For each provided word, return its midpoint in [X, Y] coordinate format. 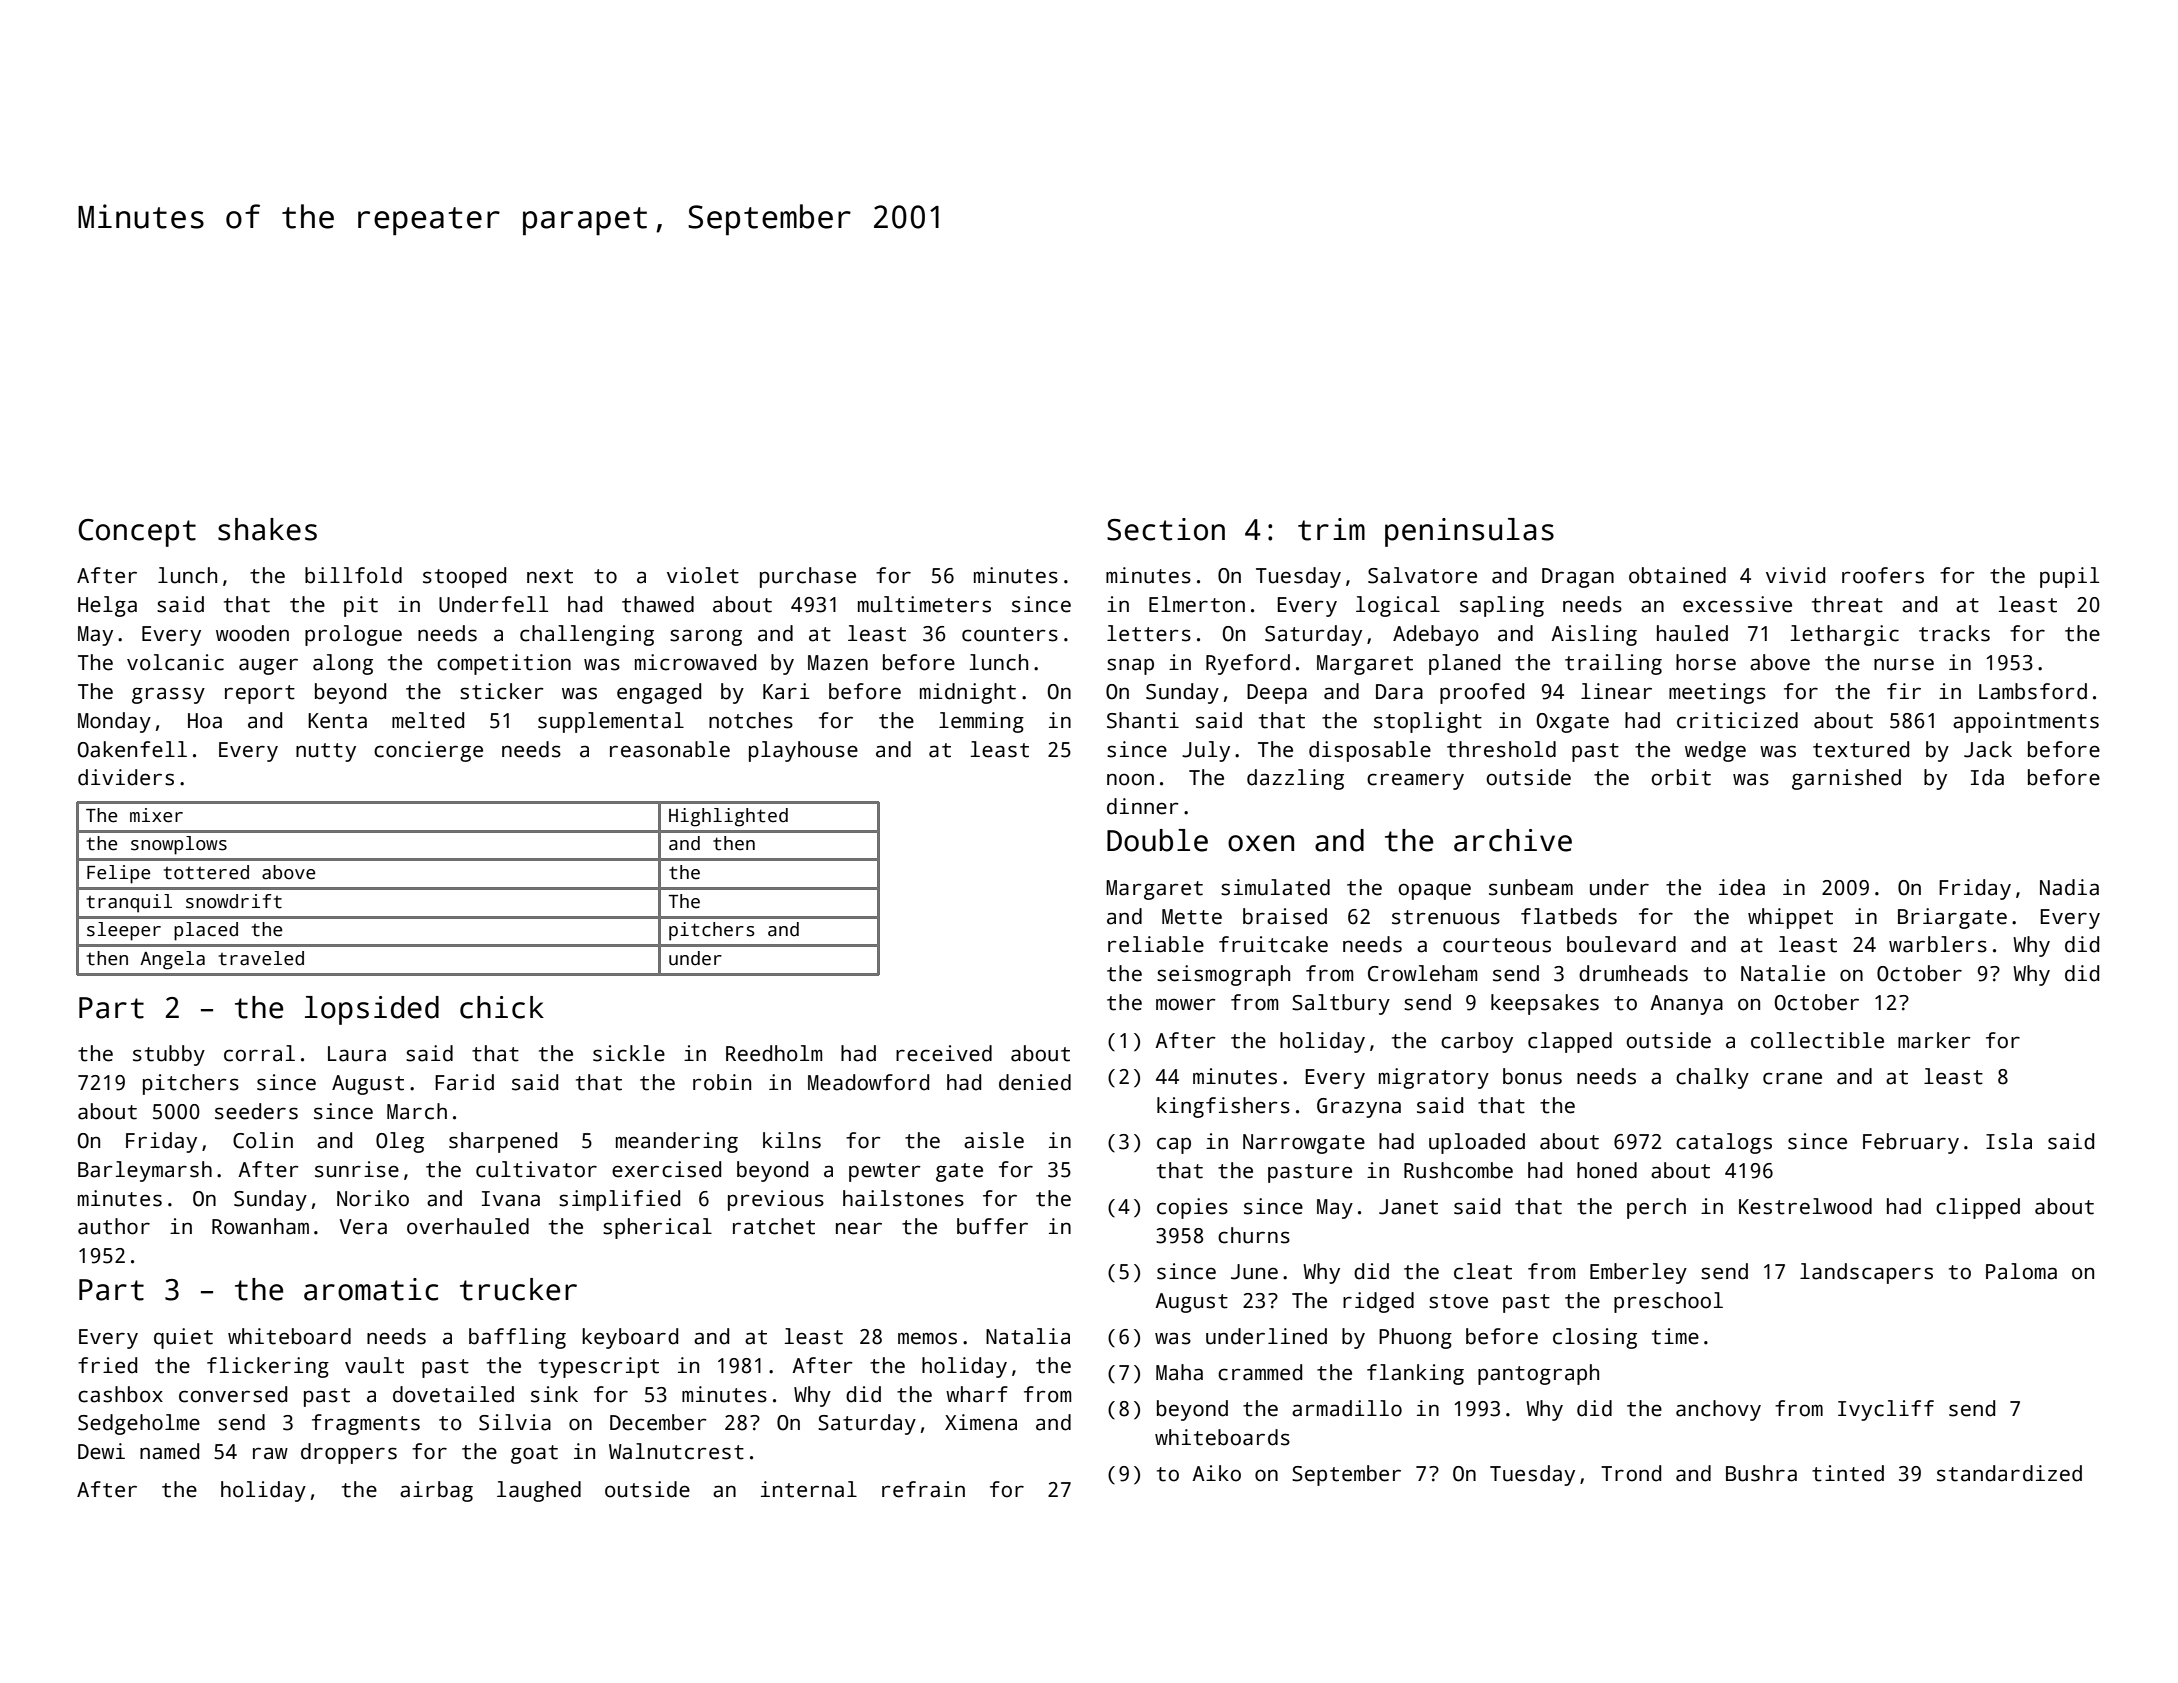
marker [1934, 1040]
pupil [2069, 577]
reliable [1156, 944]
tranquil [129, 903]
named [169, 1451]
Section [1166, 529]
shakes [267, 529]
